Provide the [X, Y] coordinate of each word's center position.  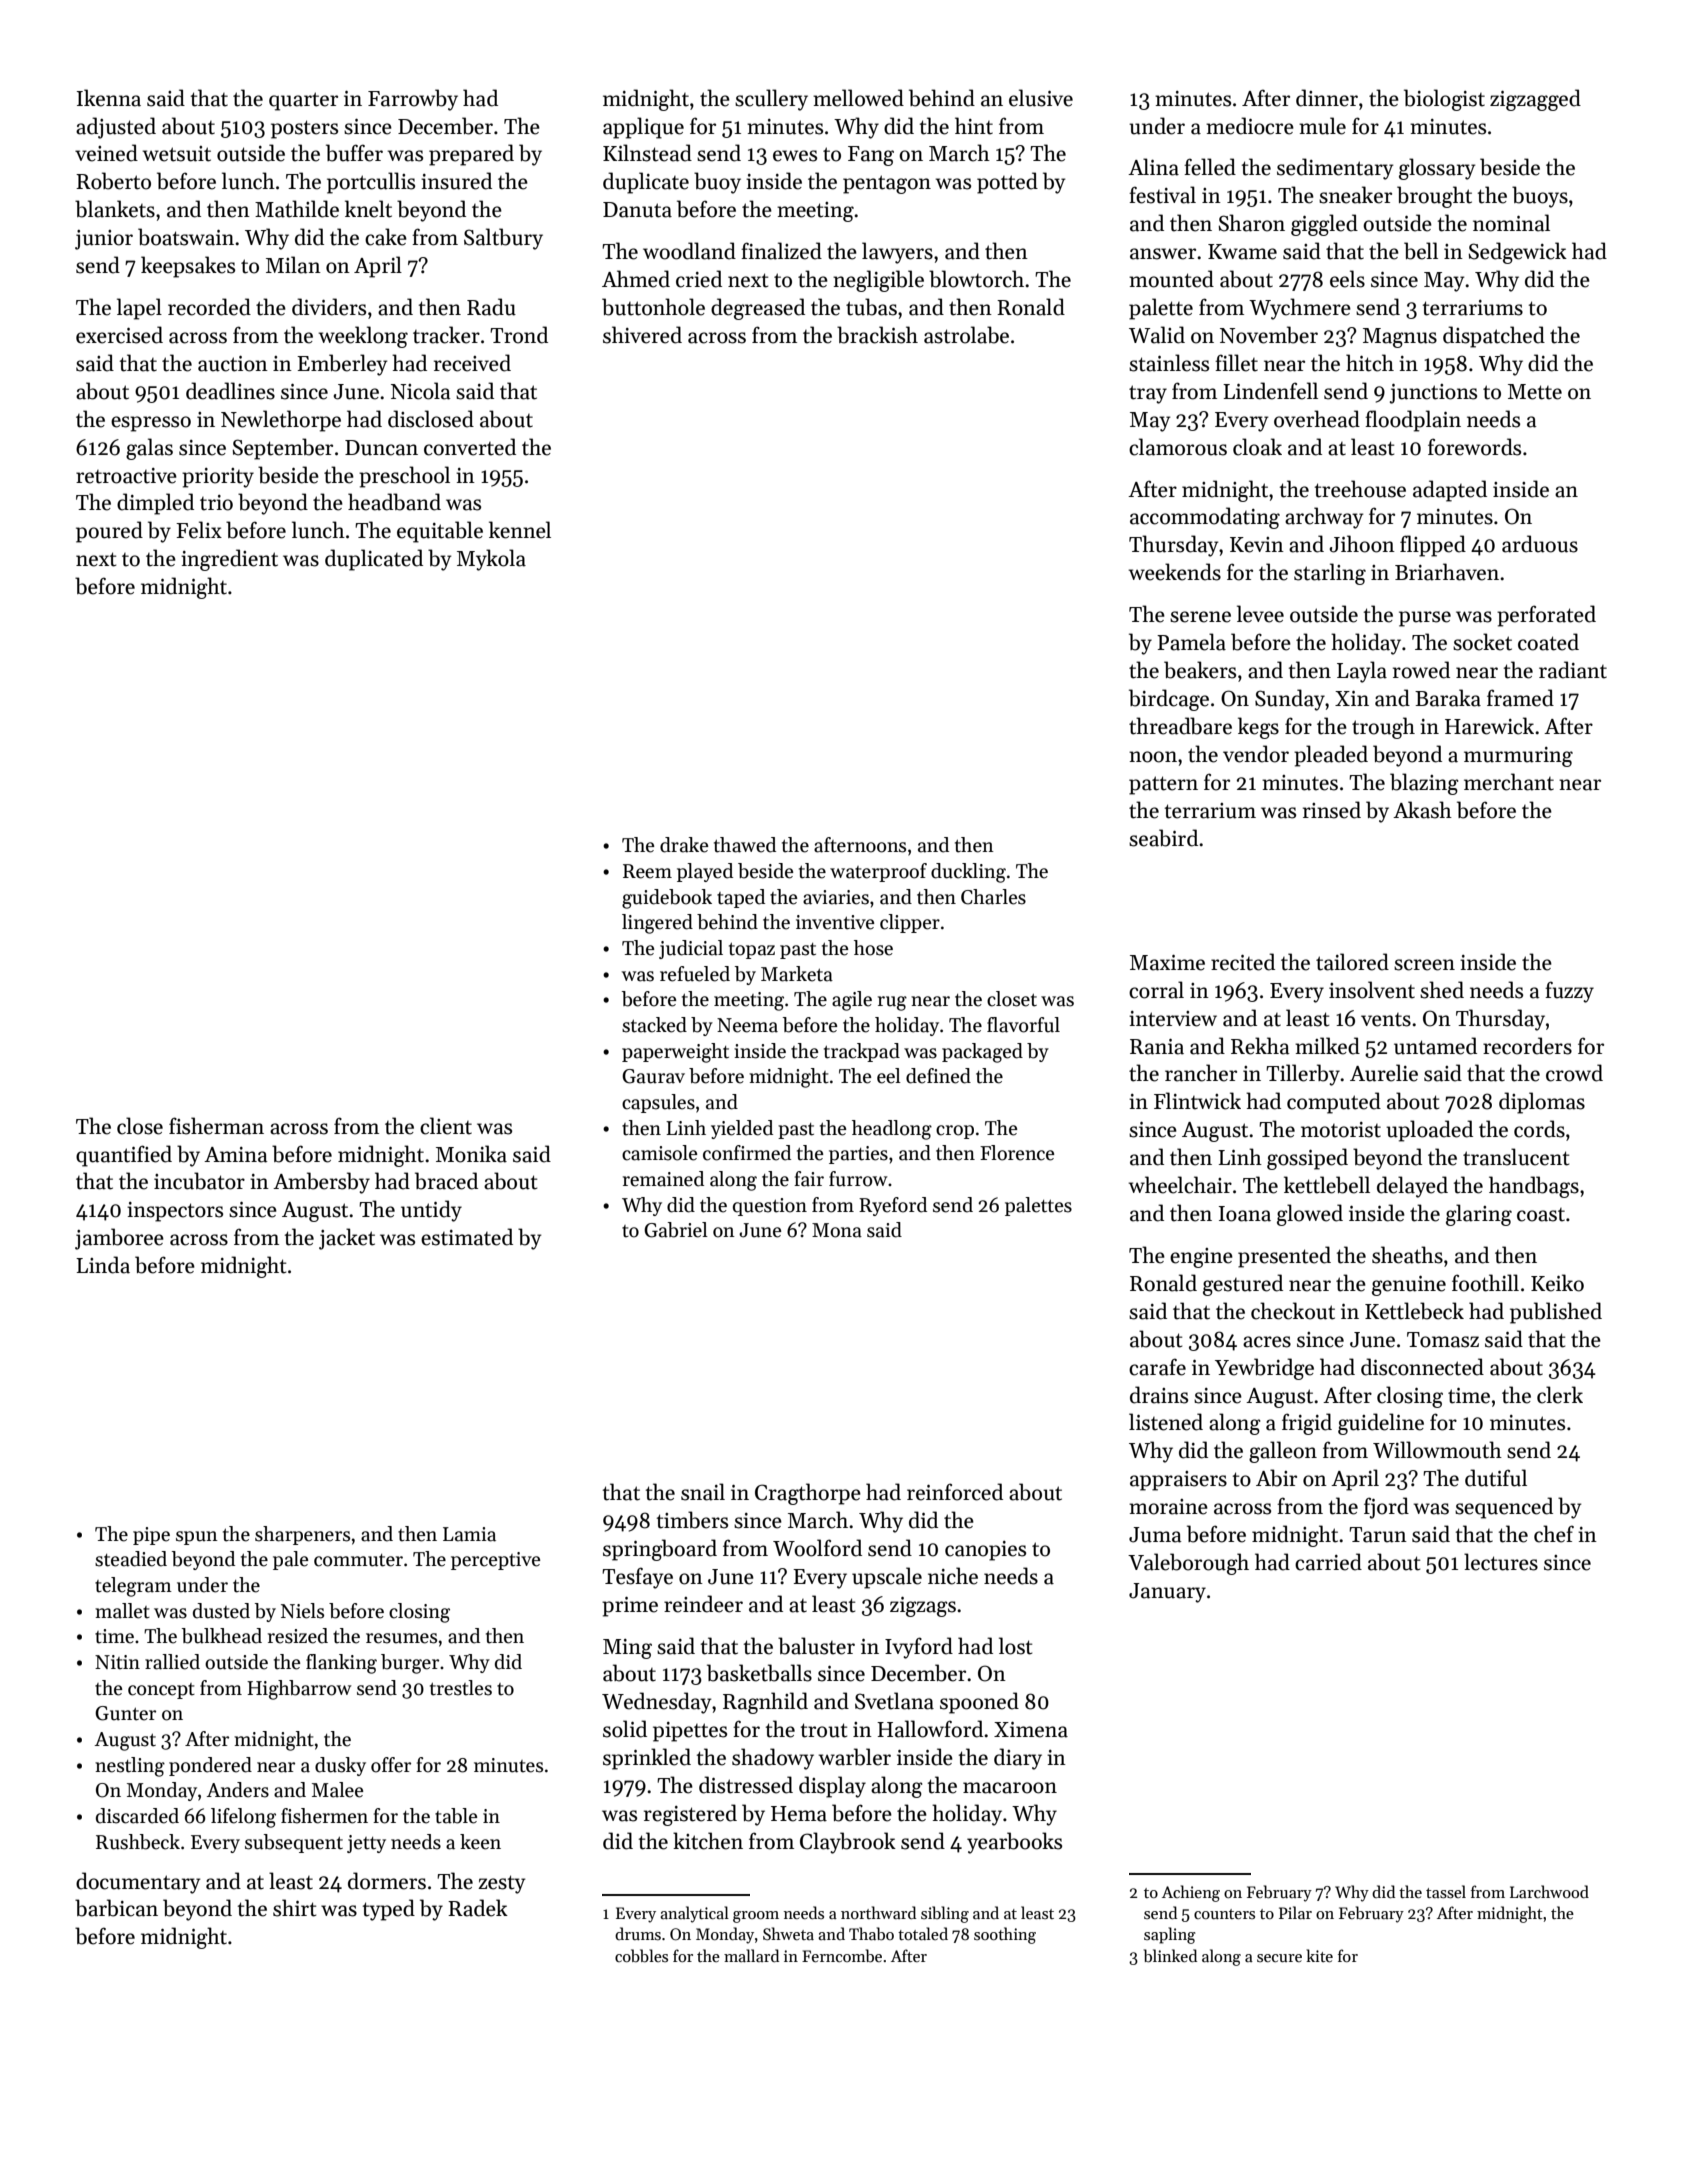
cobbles [641, 1956]
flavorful [1023, 1025]
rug [892, 1003]
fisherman [216, 1126]
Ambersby [321, 1183]
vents [1386, 1020]
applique [643, 128]
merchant [1509, 782]
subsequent [294, 1843]
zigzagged [1535, 100]
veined [106, 153]
